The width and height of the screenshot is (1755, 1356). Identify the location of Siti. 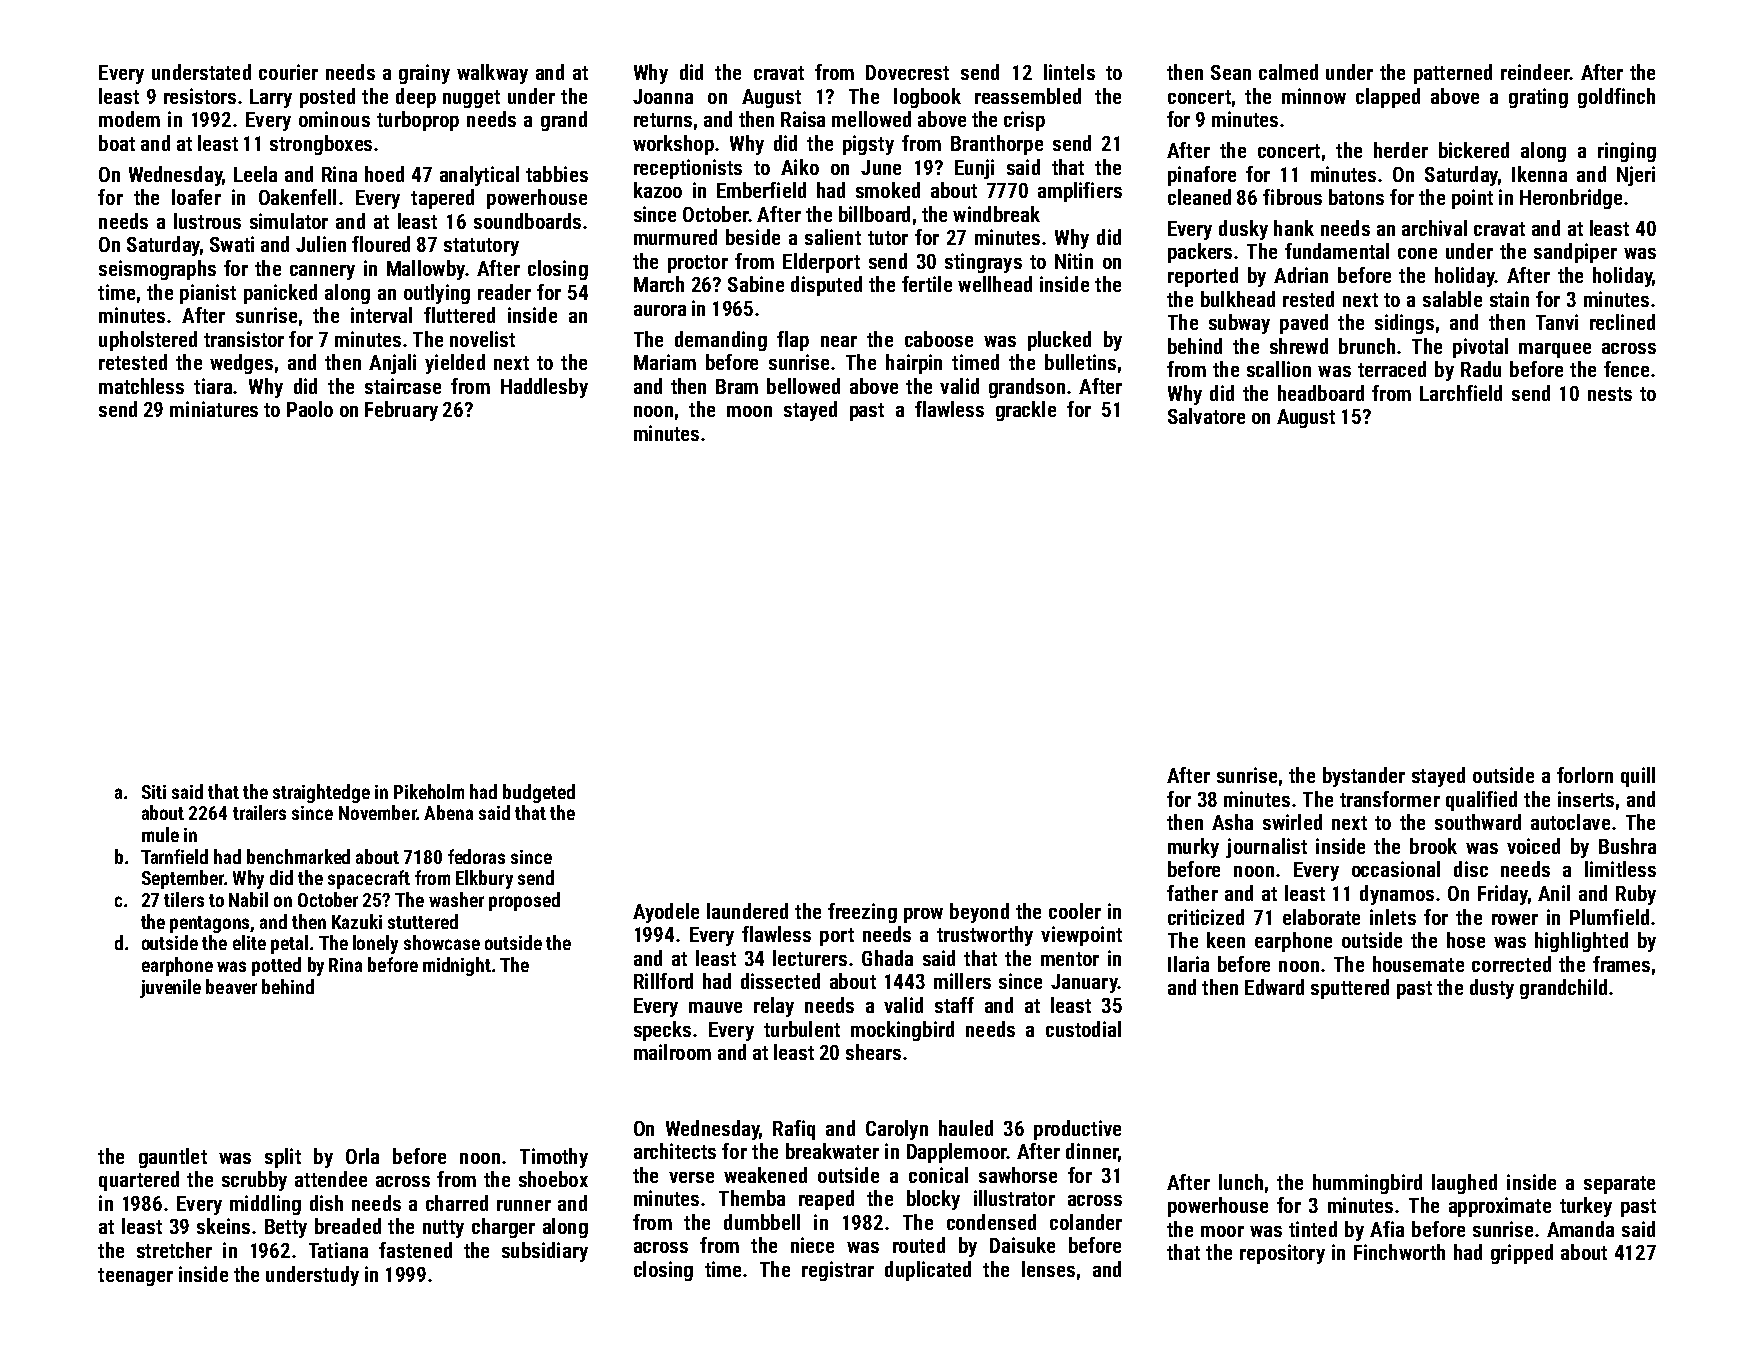
(154, 792).
